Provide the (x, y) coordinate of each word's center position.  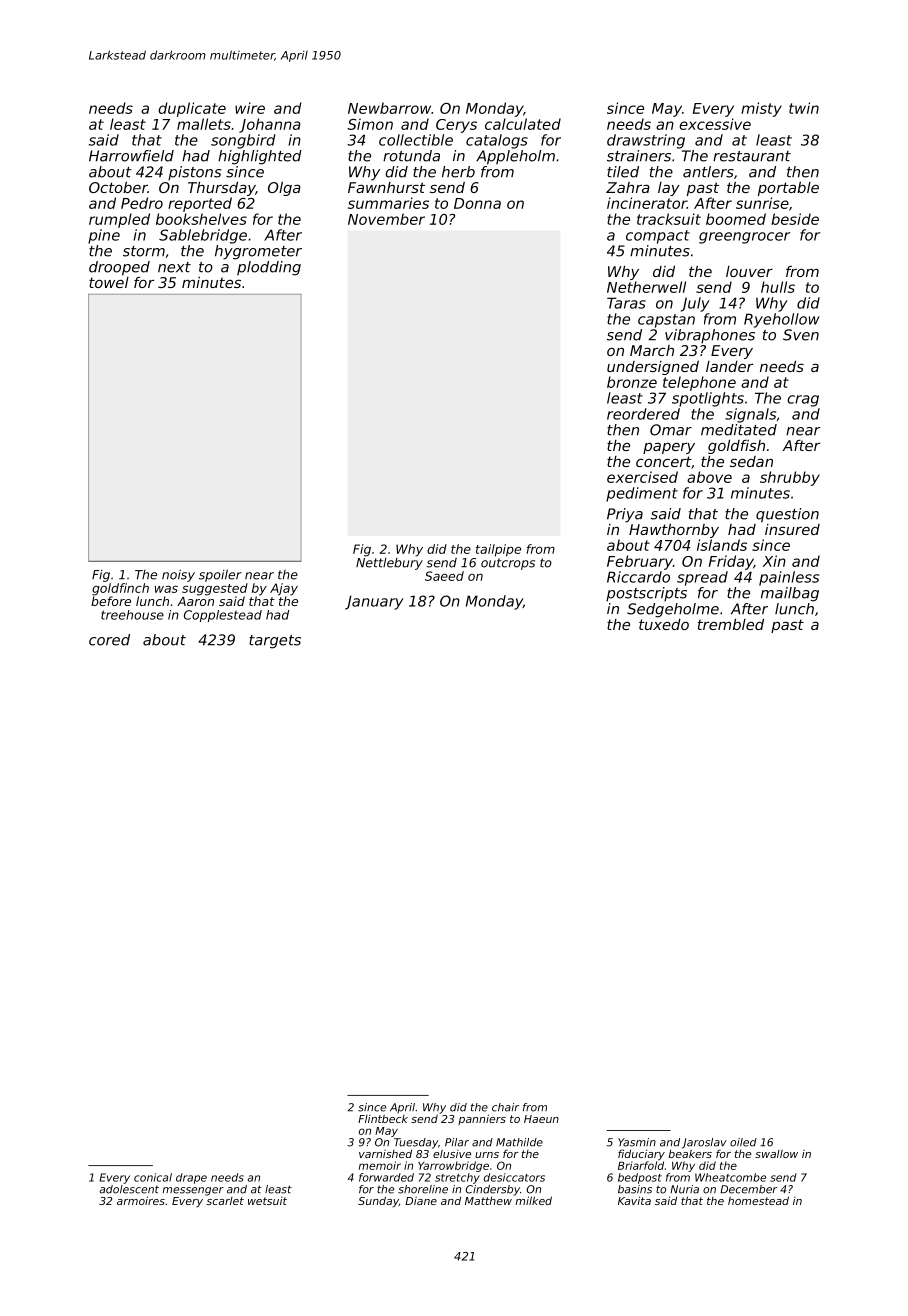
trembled (731, 624)
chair (505, 1107)
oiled (743, 1142)
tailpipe (498, 550)
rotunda (411, 156)
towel (109, 282)
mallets (204, 124)
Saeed (444, 576)
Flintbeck (383, 1119)
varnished (385, 1153)
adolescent (129, 1189)
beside (795, 219)
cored (109, 640)
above (709, 477)
